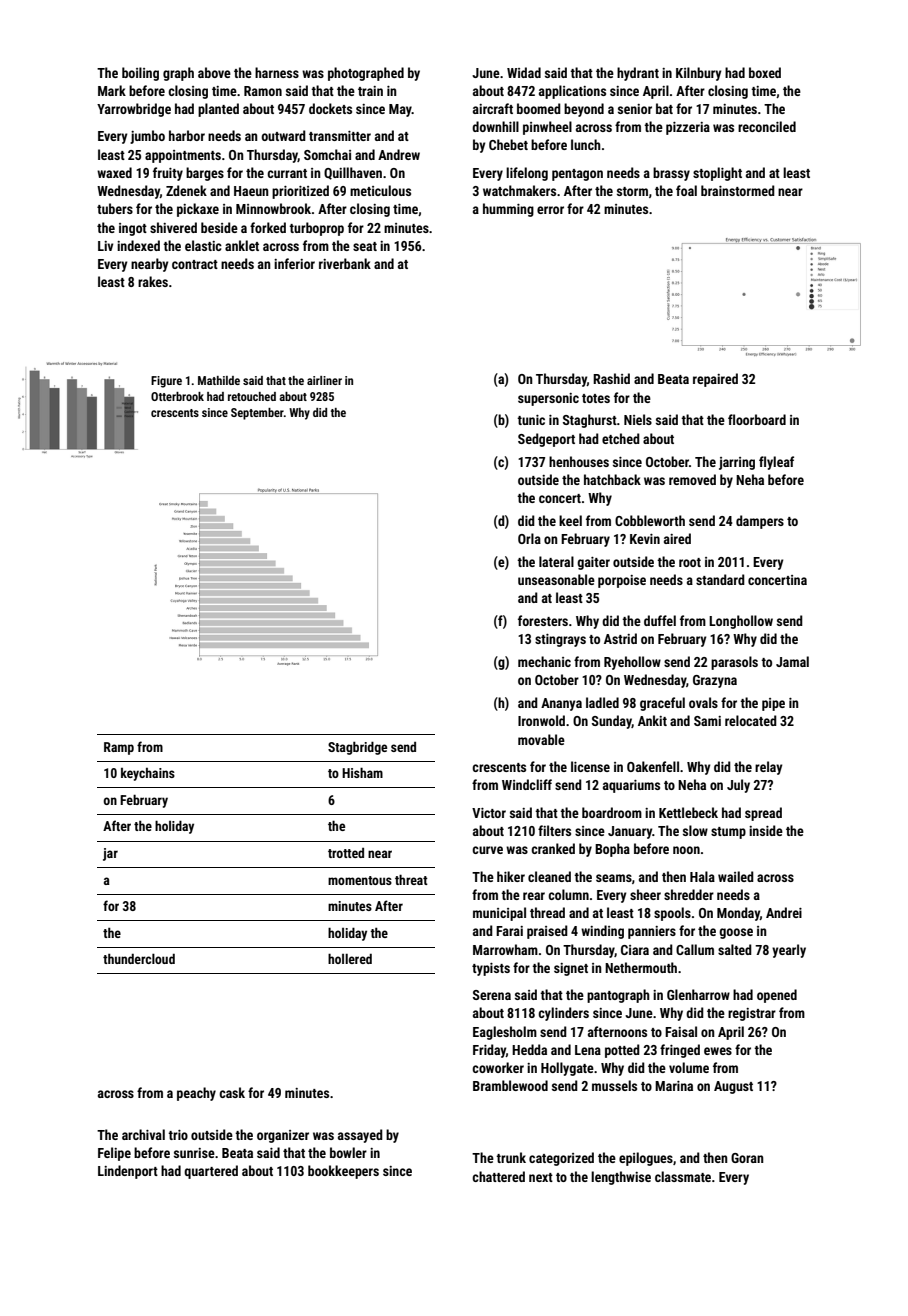 Image resolution: width=908 pixels, height=1316 pixels. What do you see at coordinates (360, 1136) in the screenshot?
I see `assayed` at bounding box center [360, 1136].
